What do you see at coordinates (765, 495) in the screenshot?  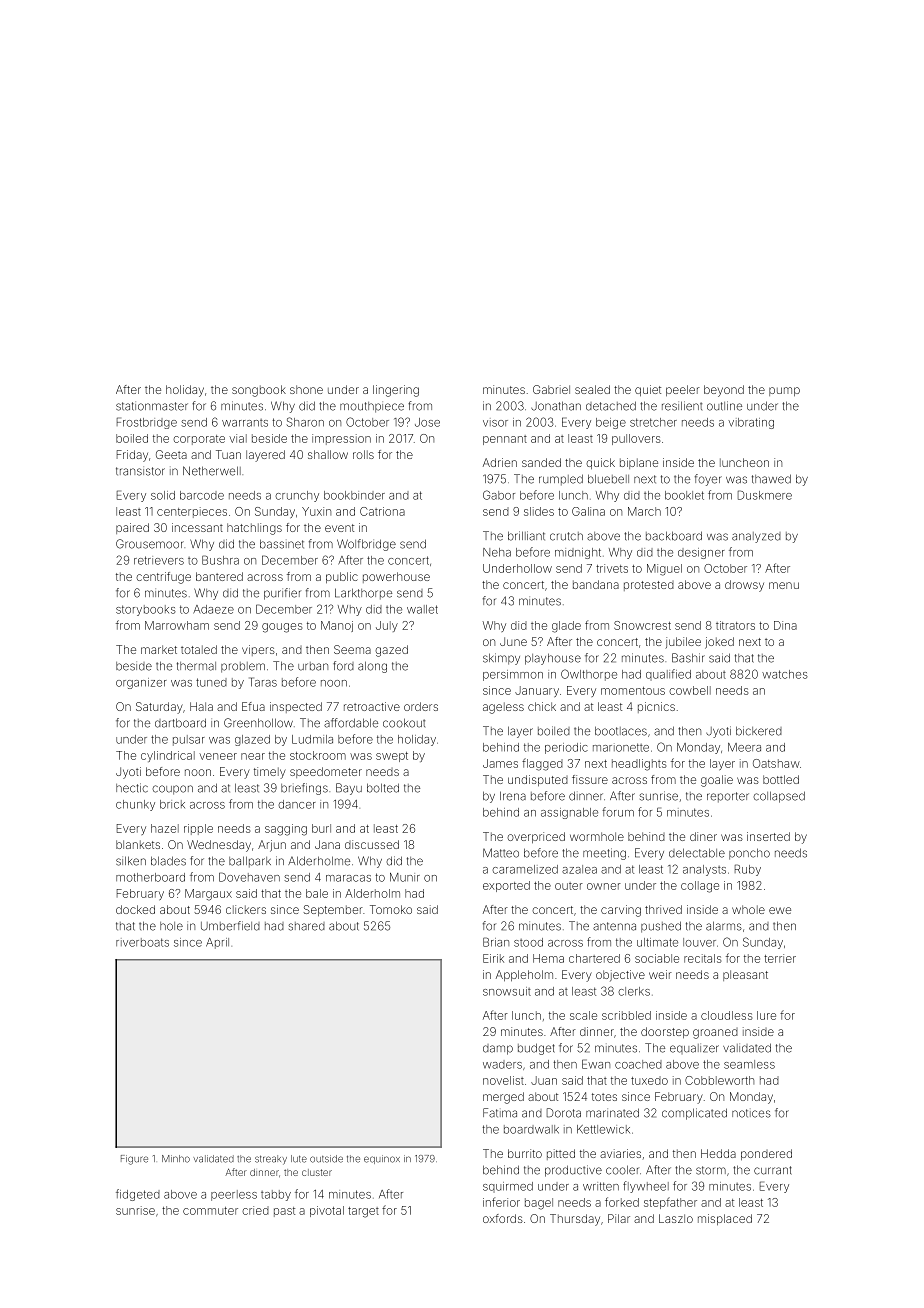 I see `Duskmere` at bounding box center [765, 495].
